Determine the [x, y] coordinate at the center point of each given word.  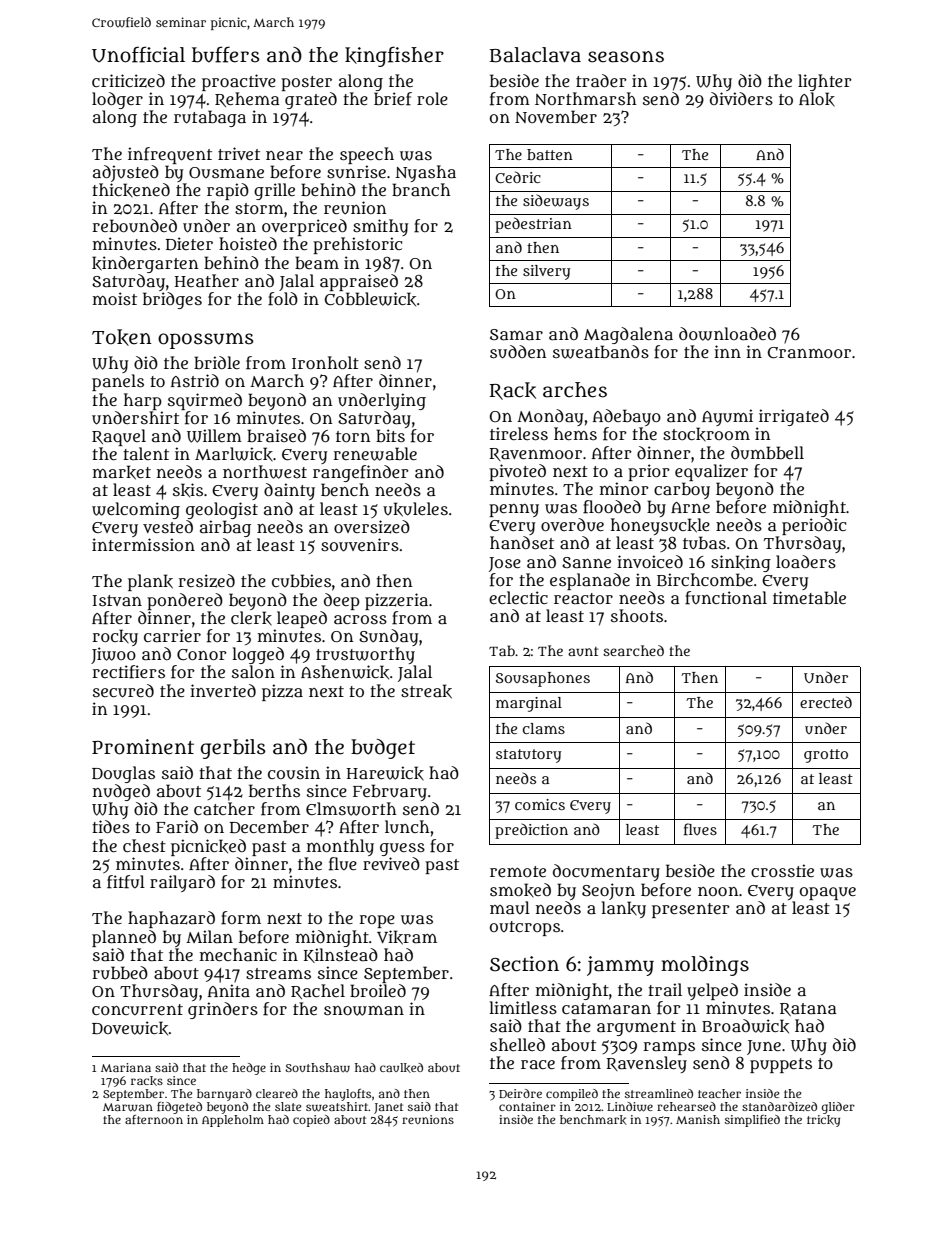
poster [306, 83]
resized [207, 581]
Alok [817, 99]
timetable [809, 597]
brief [393, 99]
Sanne [586, 562]
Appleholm [233, 1121]
